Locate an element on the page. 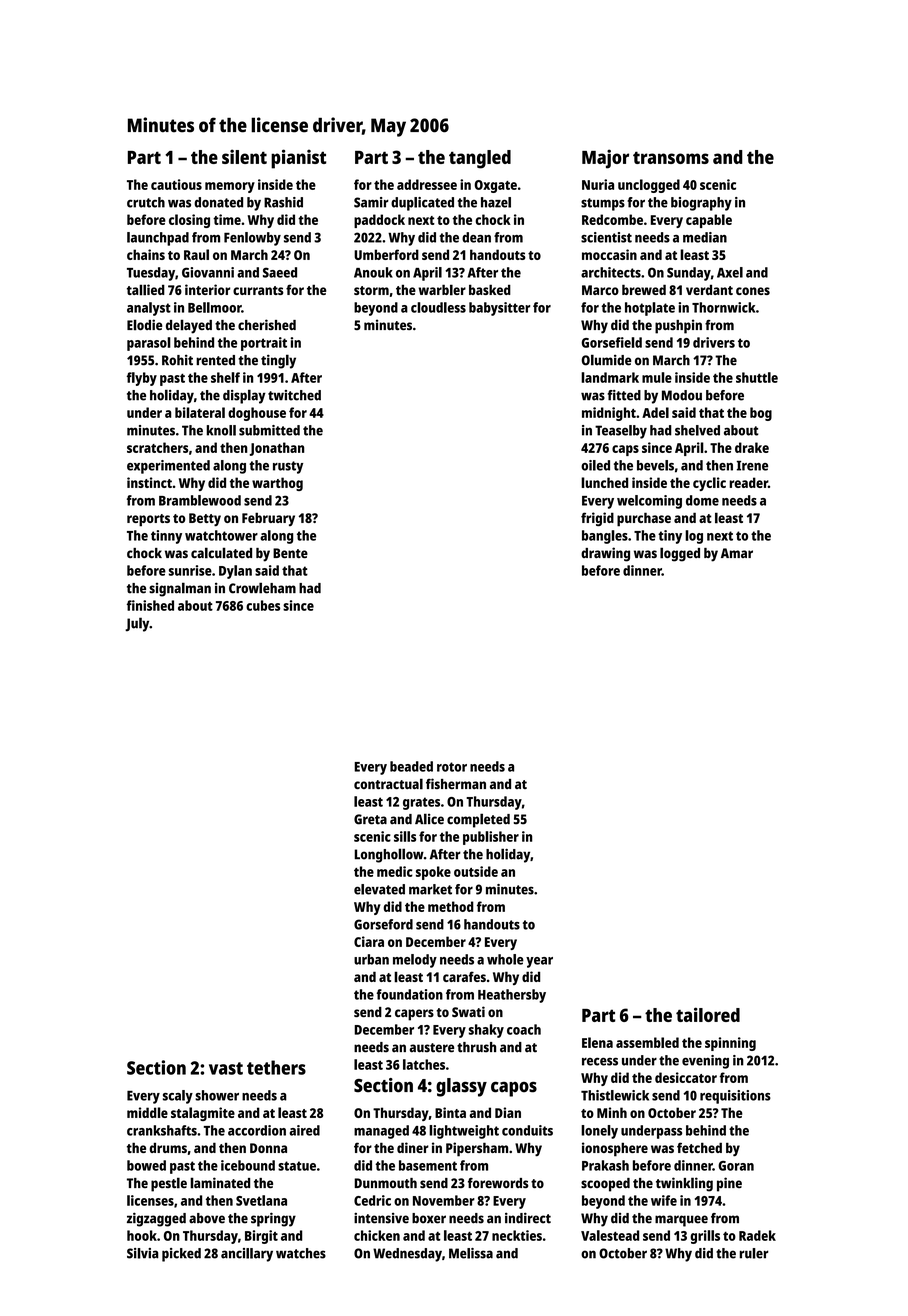  reader is located at coordinates (748, 482).
